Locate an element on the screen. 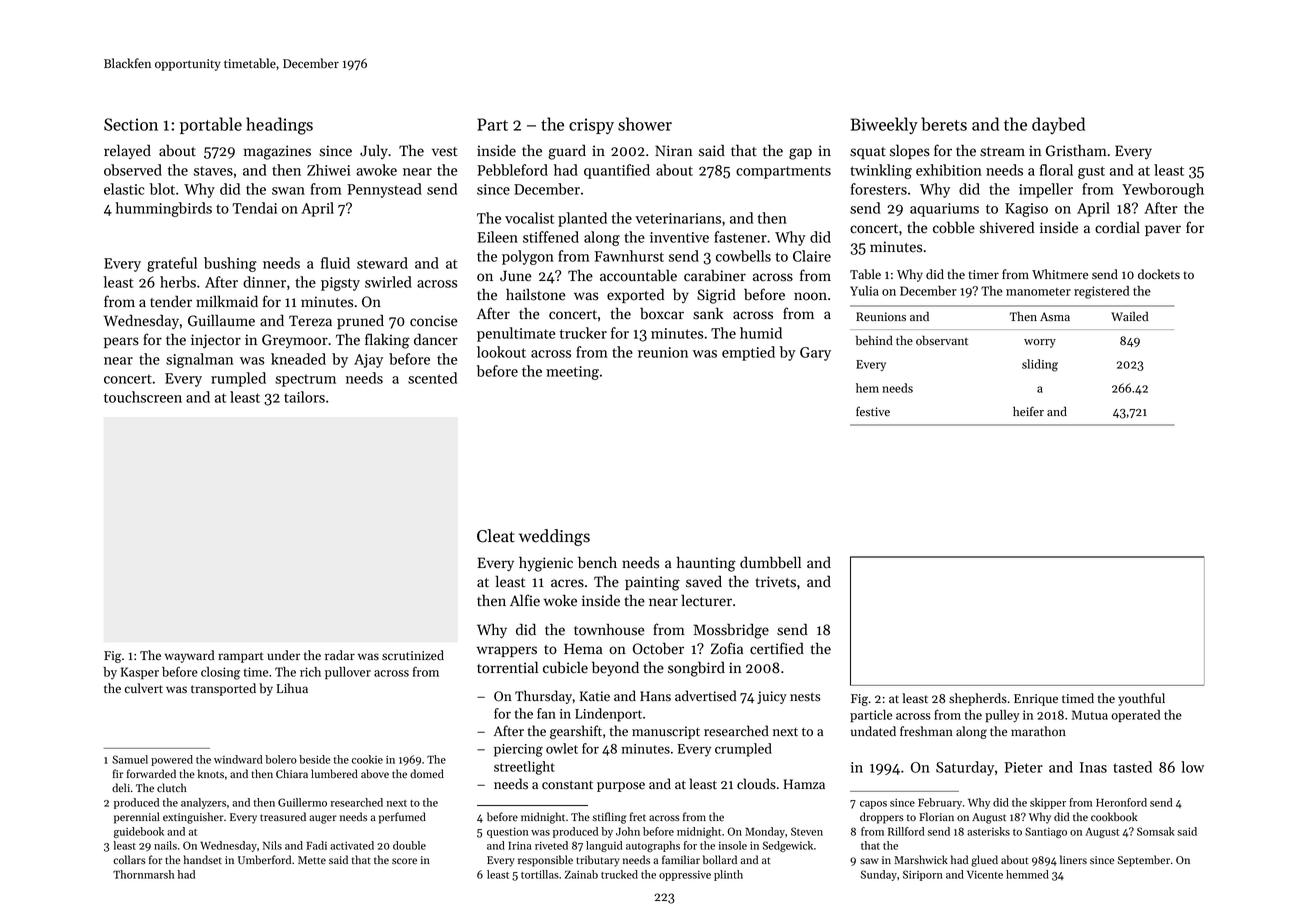 Image resolution: width=1308 pixels, height=924 pixels. berets is located at coordinates (944, 124).
